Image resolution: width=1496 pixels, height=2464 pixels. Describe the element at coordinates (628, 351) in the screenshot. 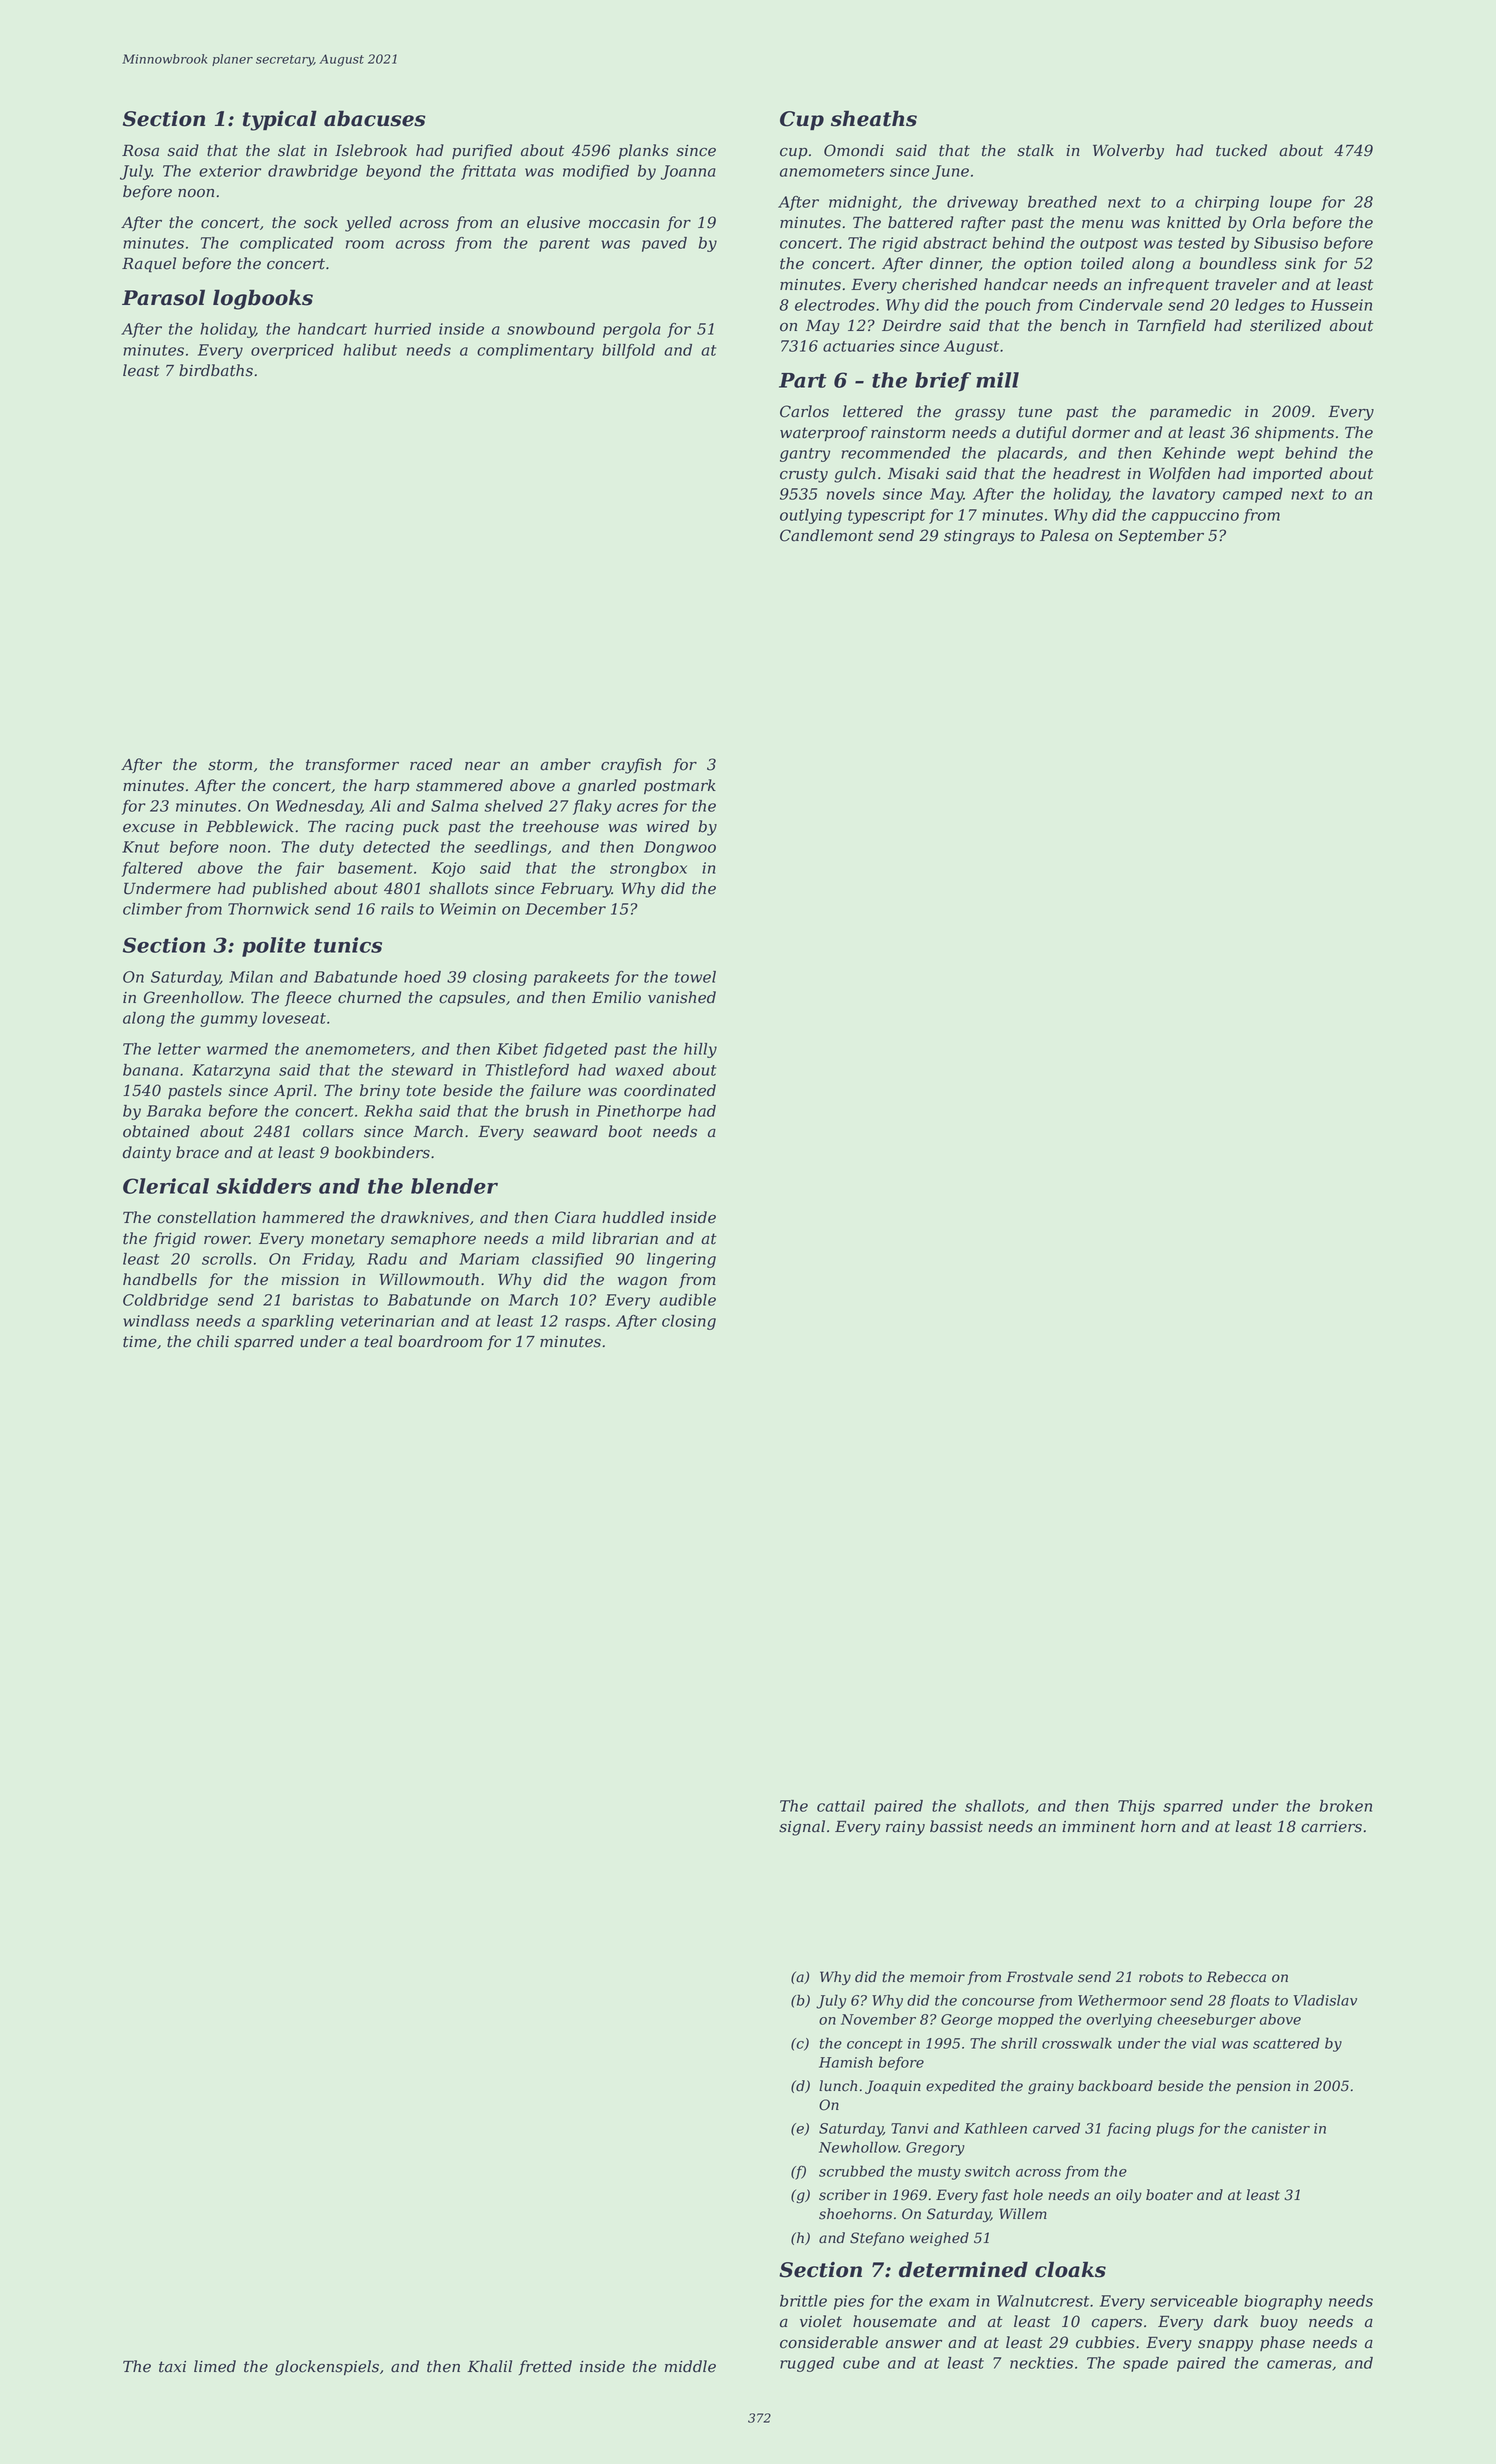

I see `billfold` at that location.
